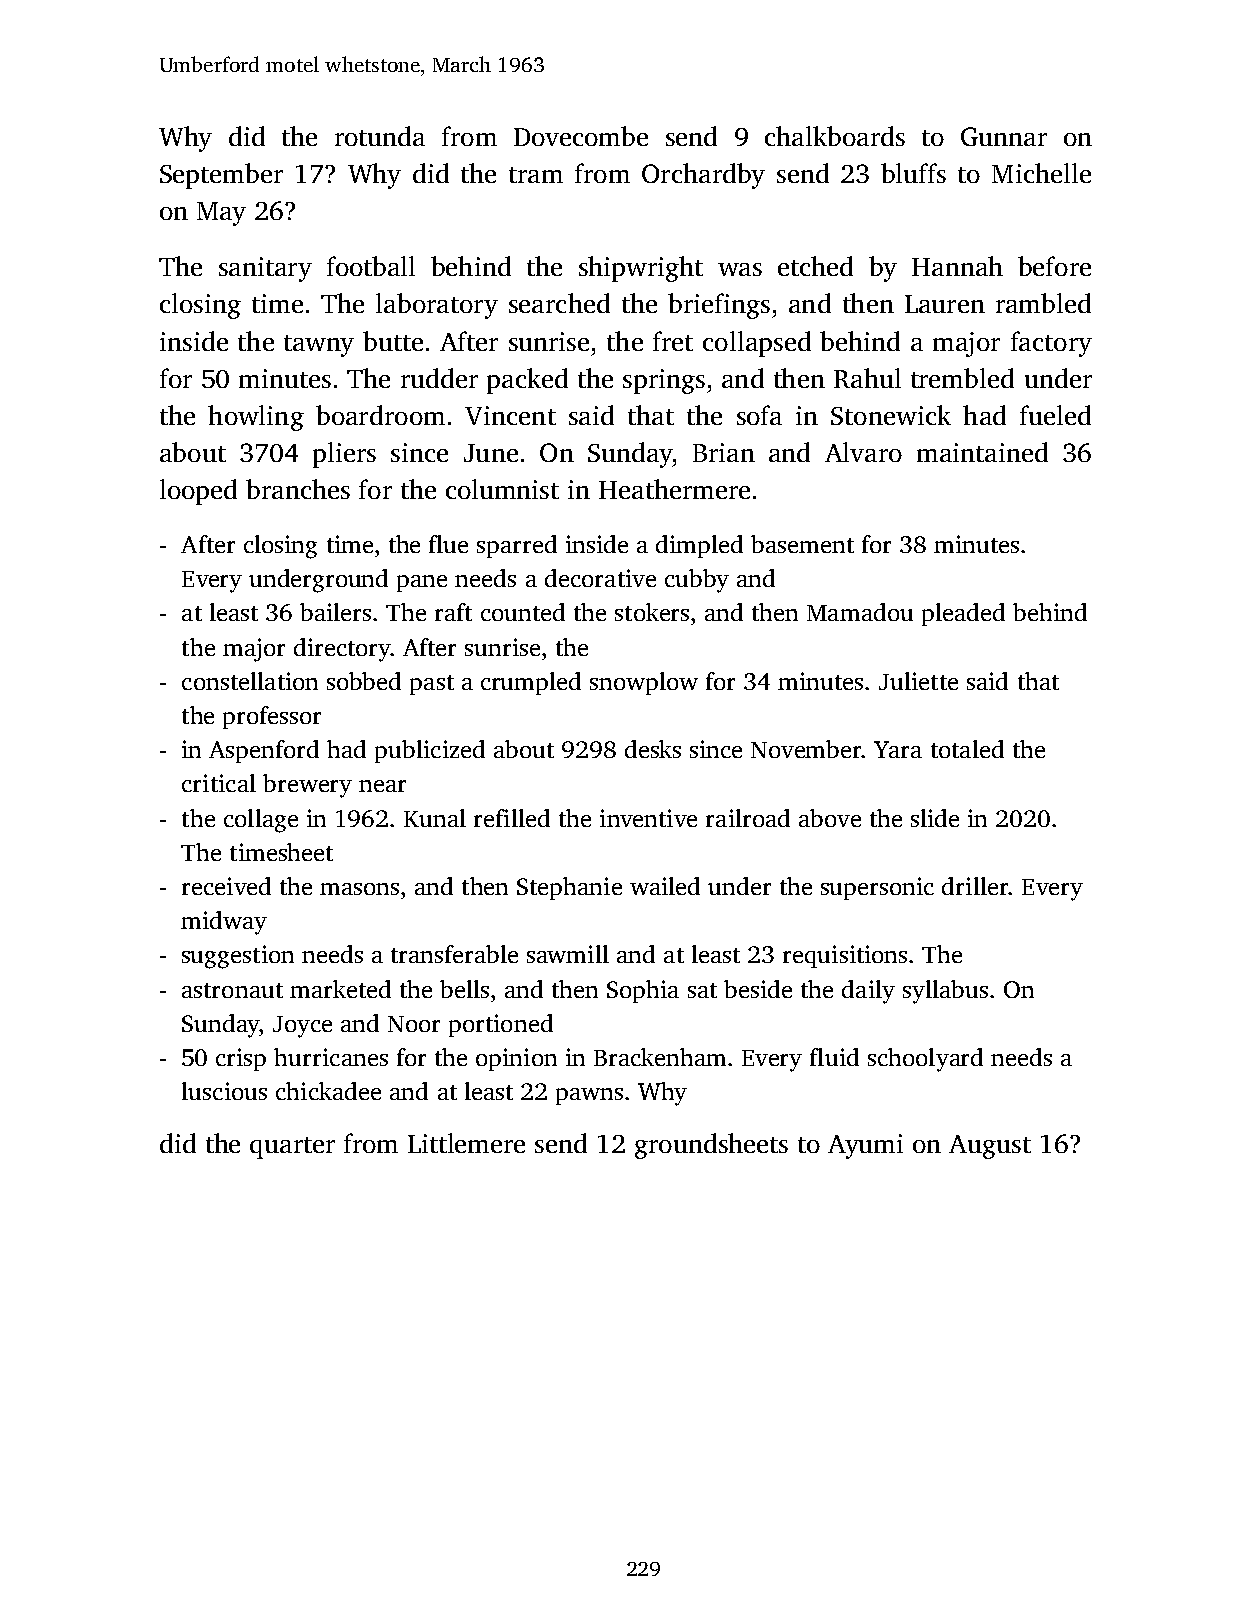 The height and width of the page is (1618, 1251). What do you see at coordinates (219, 783) in the page?
I see `critical` at bounding box center [219, 783].
